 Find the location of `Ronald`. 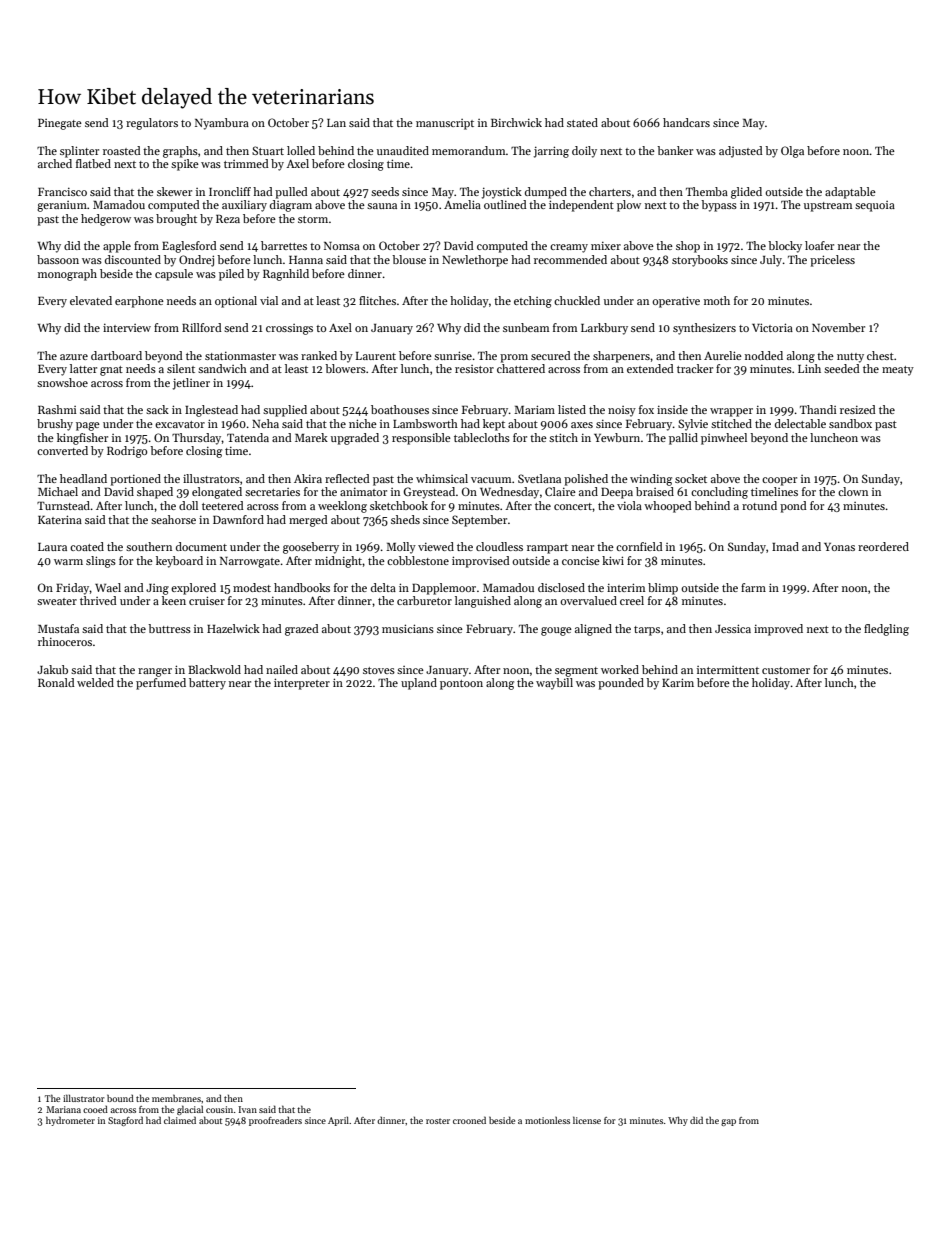

Ronald is located at coordinates (56, 682).
